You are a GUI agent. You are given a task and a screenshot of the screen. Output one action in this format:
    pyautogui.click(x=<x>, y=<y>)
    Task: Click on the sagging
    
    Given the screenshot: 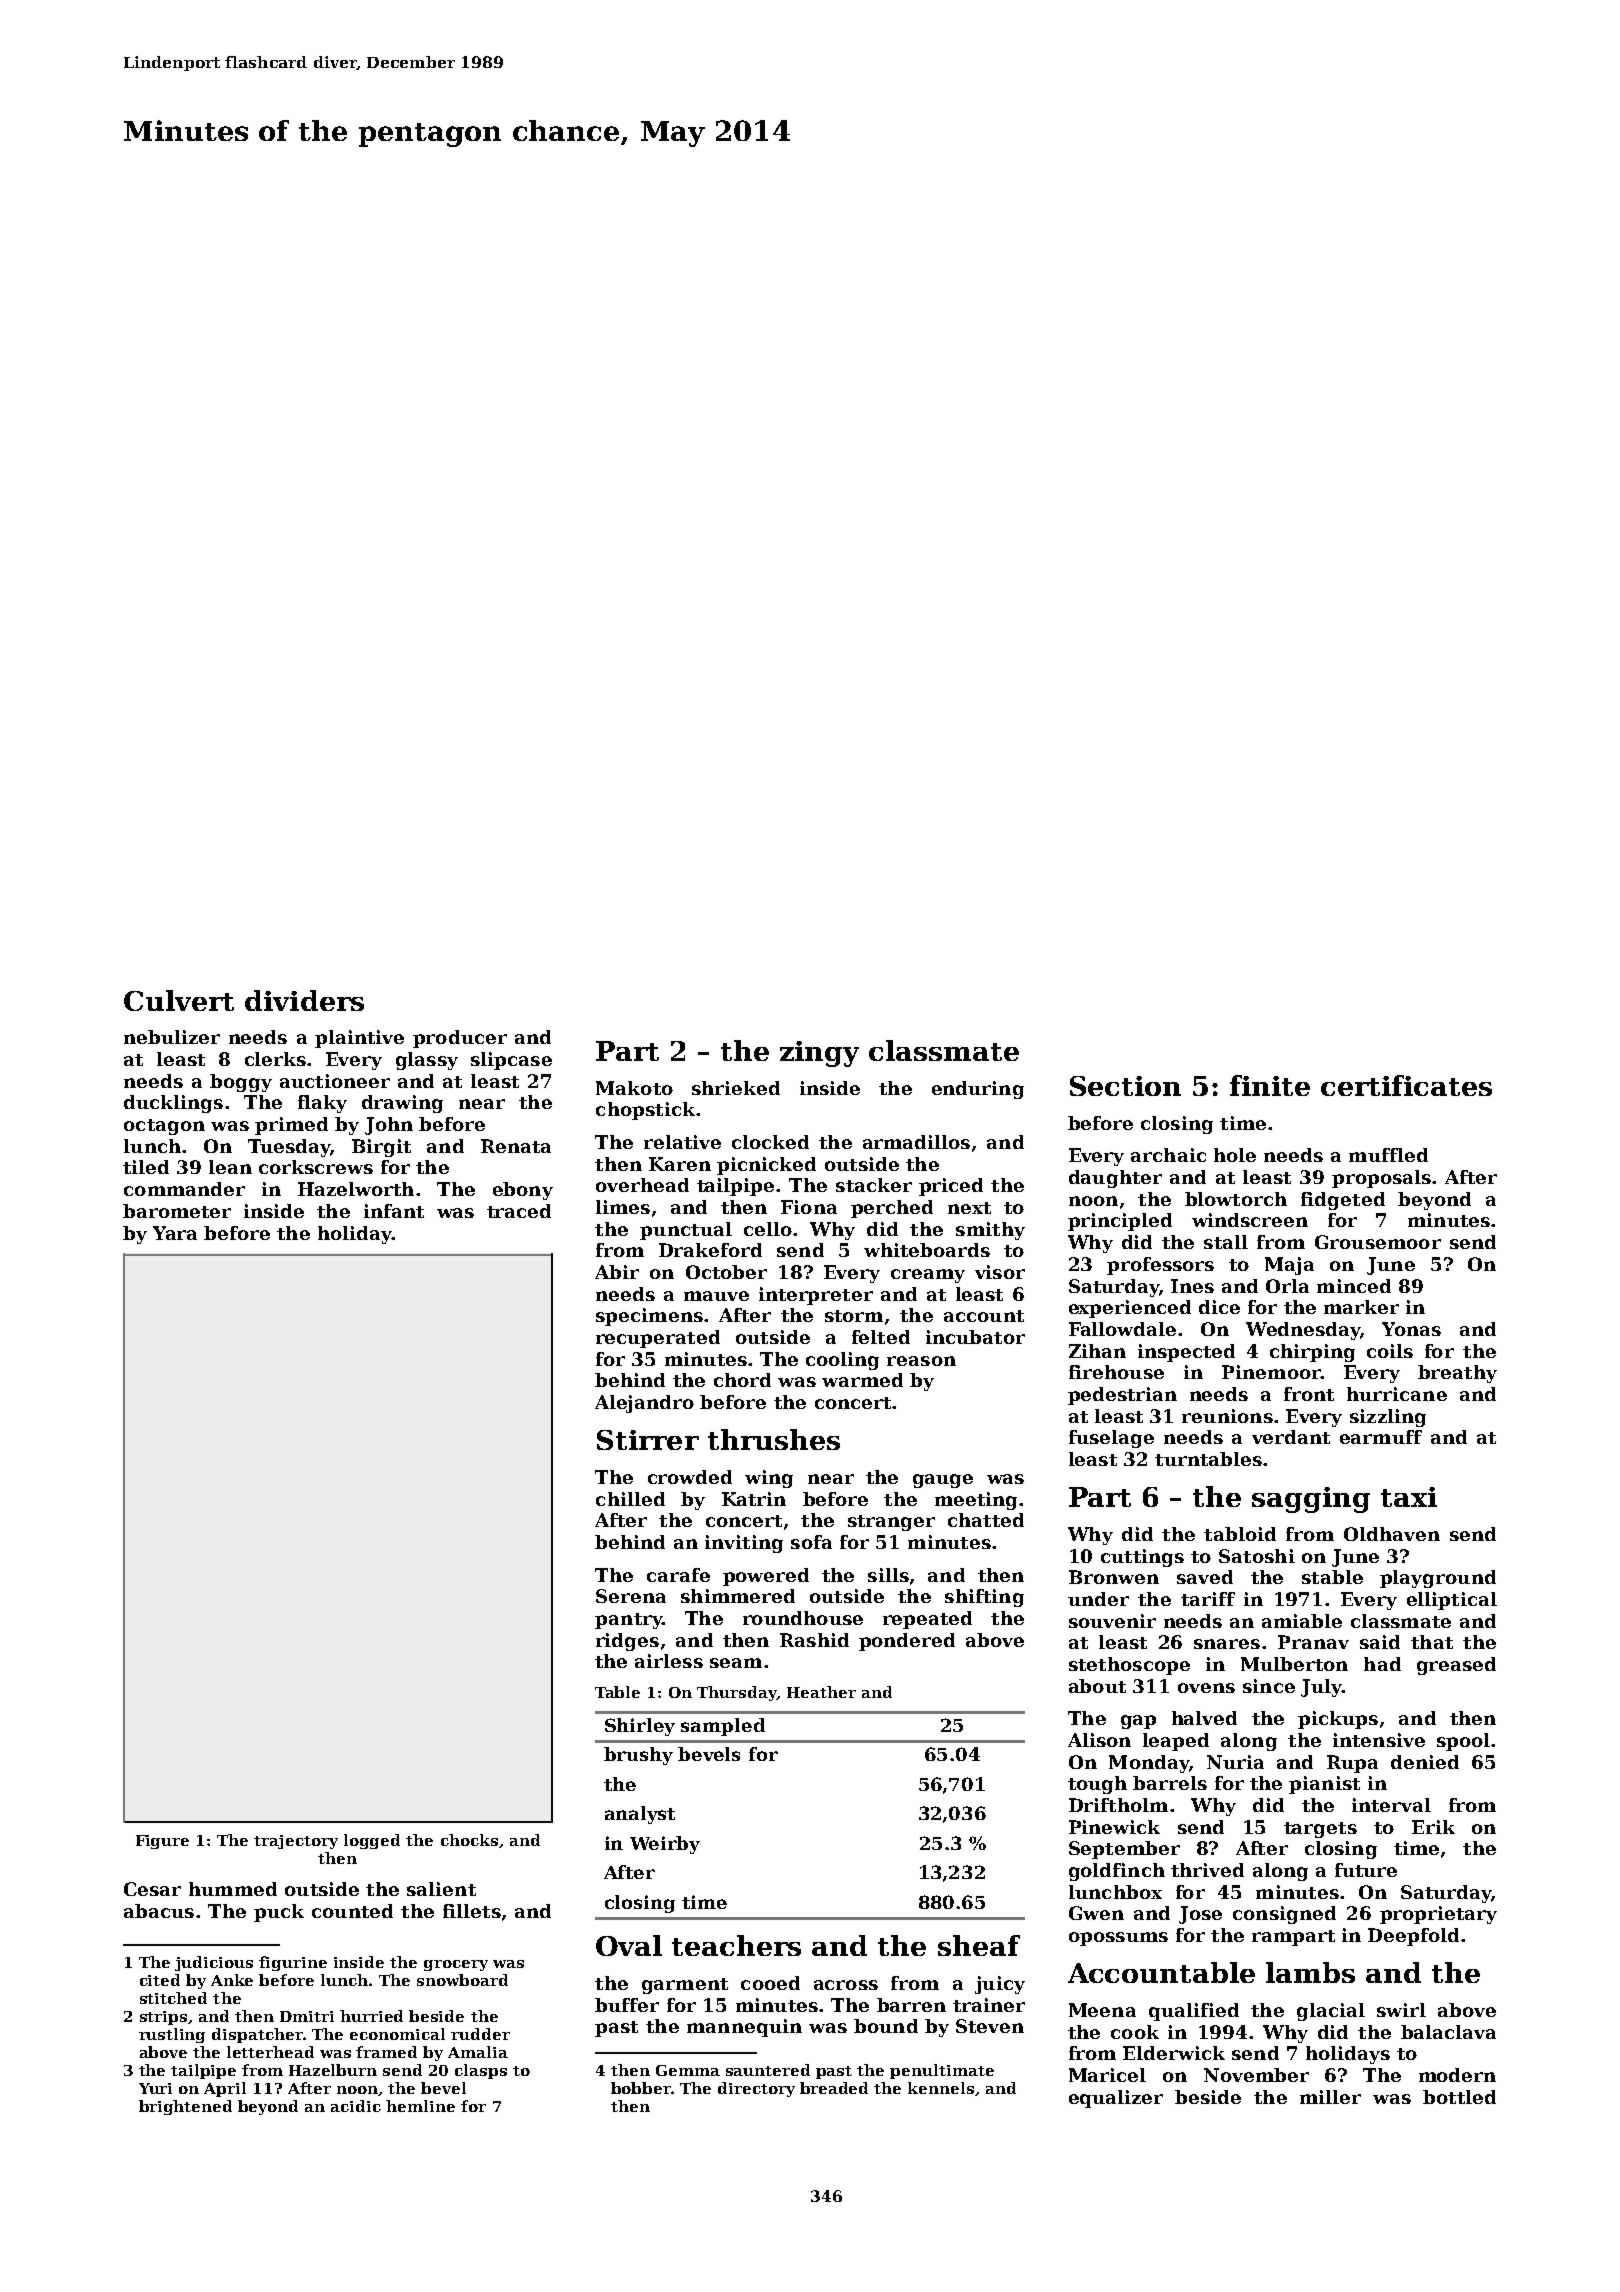 What is the action you would take?
    pyautogui.click(x=1311, y=1500)
